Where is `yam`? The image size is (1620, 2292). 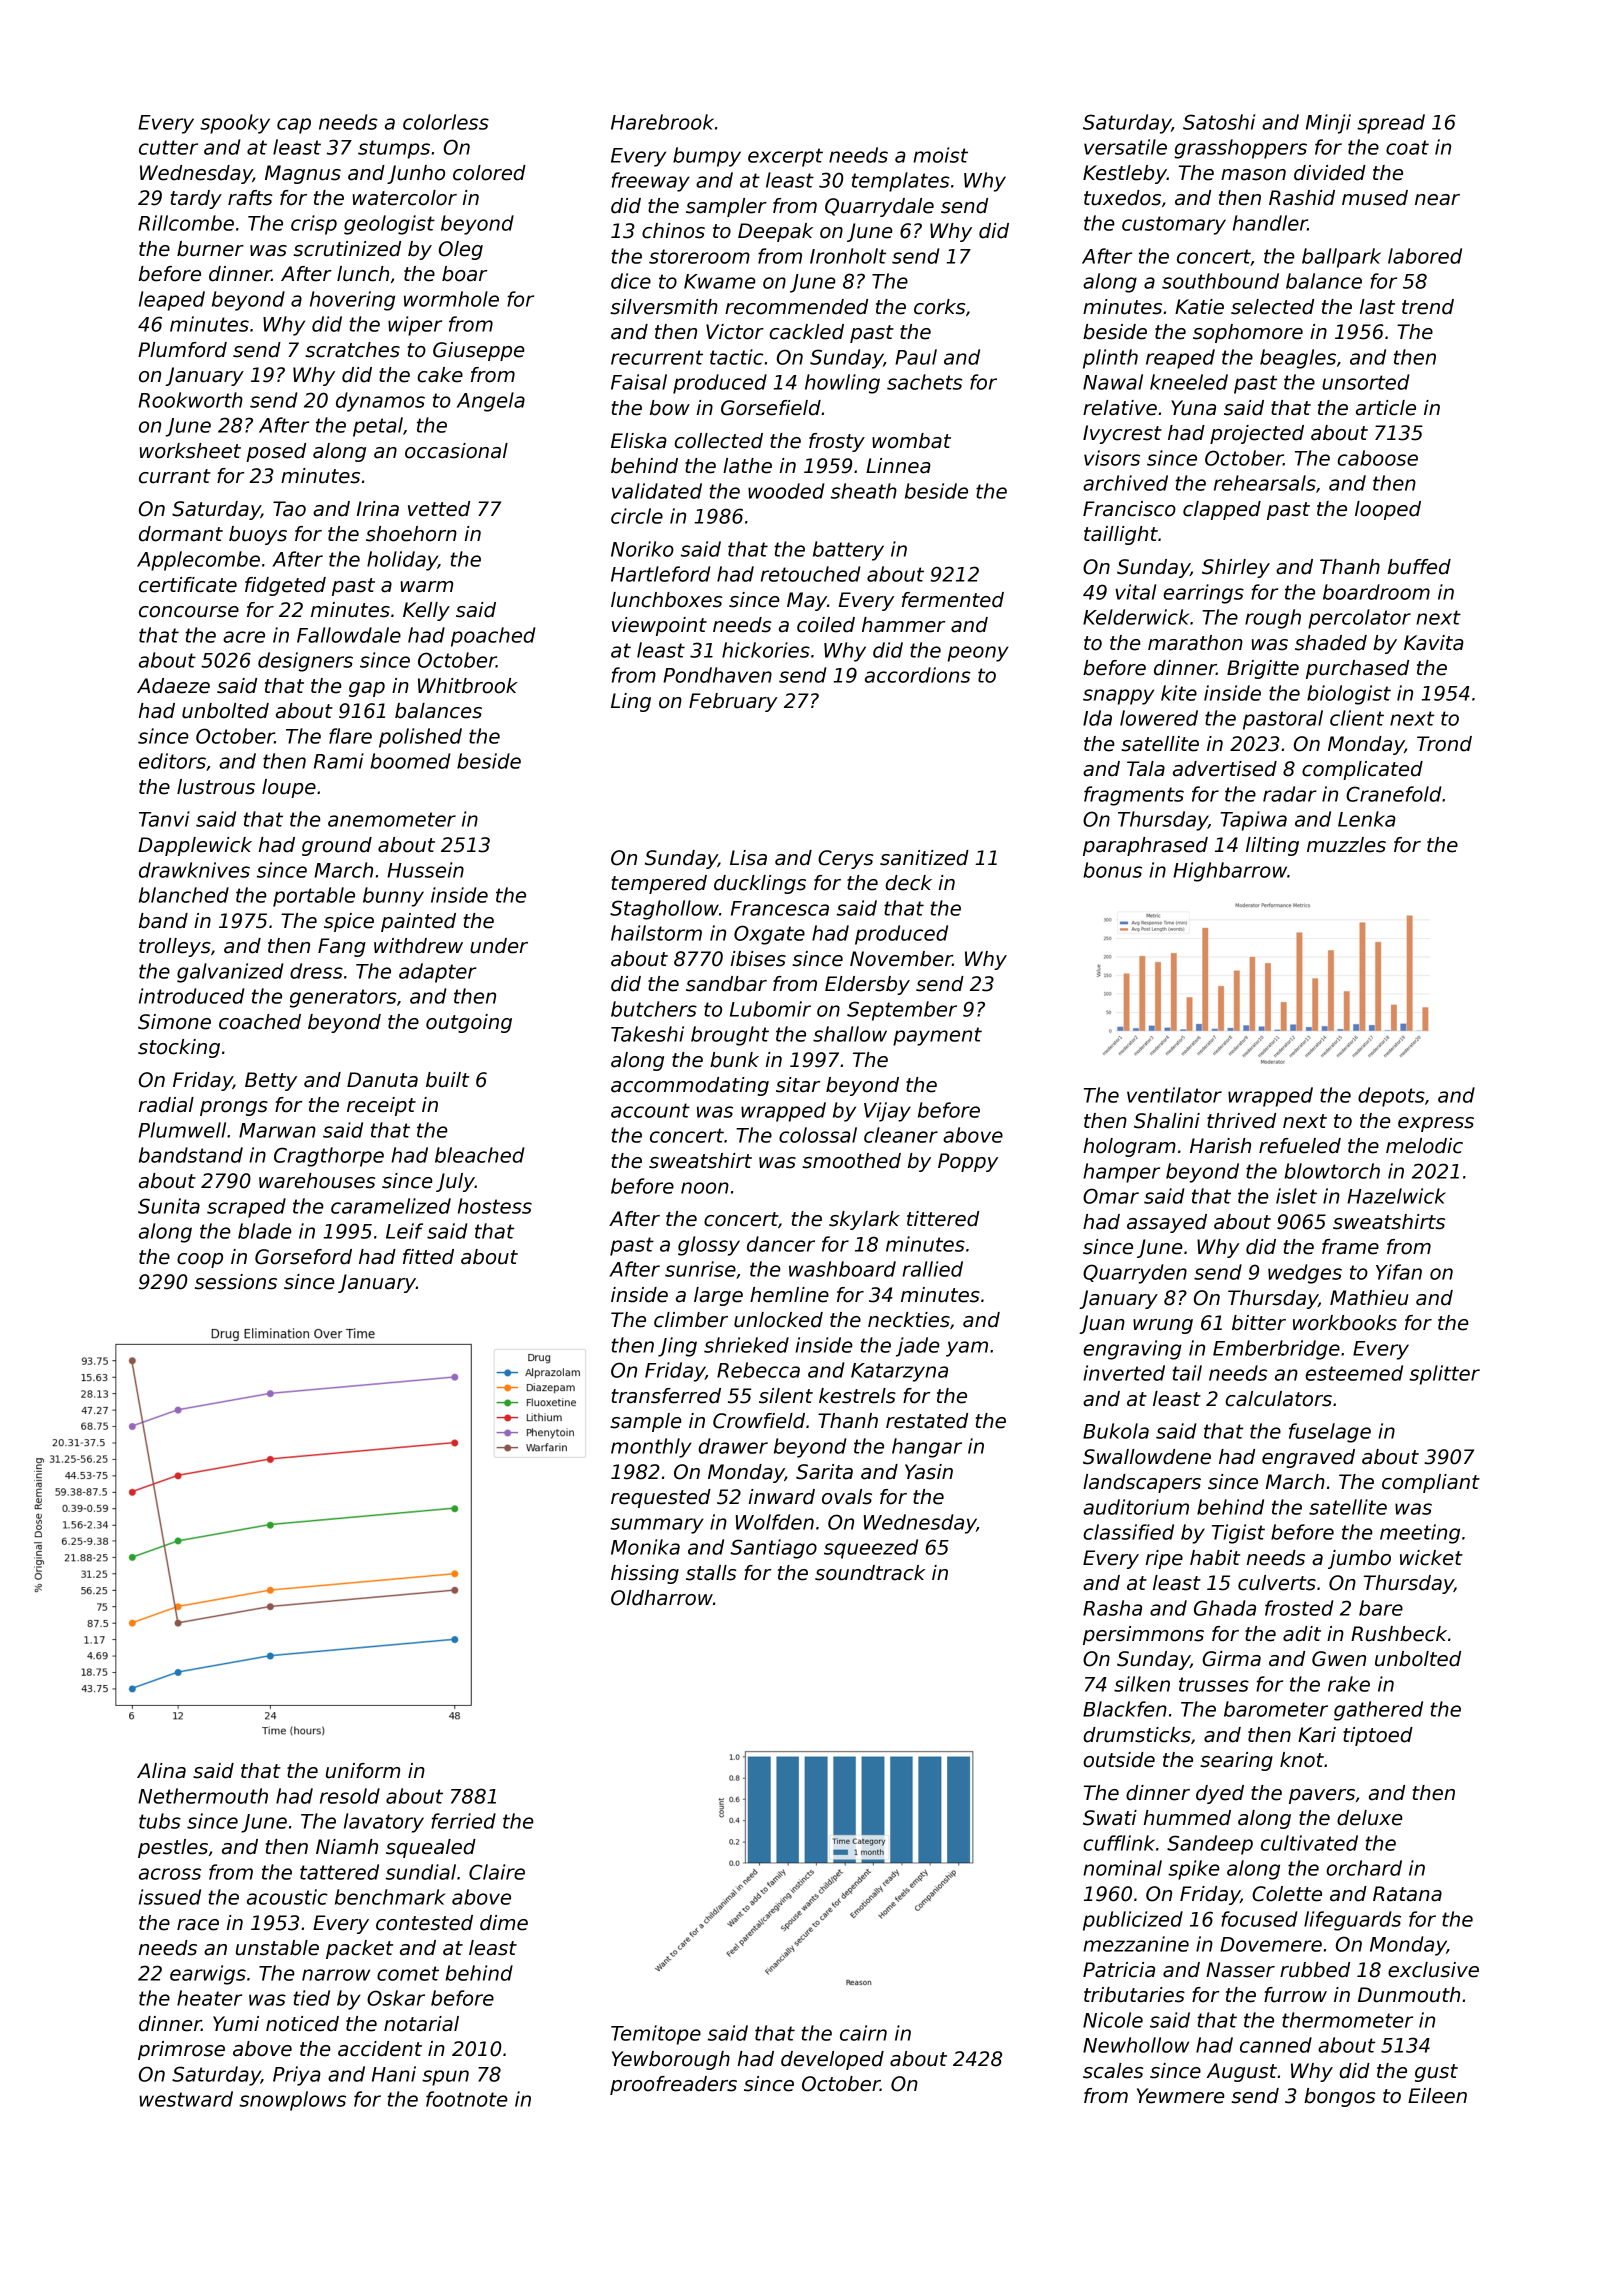 yam is located at coordinates (967, 1349).
